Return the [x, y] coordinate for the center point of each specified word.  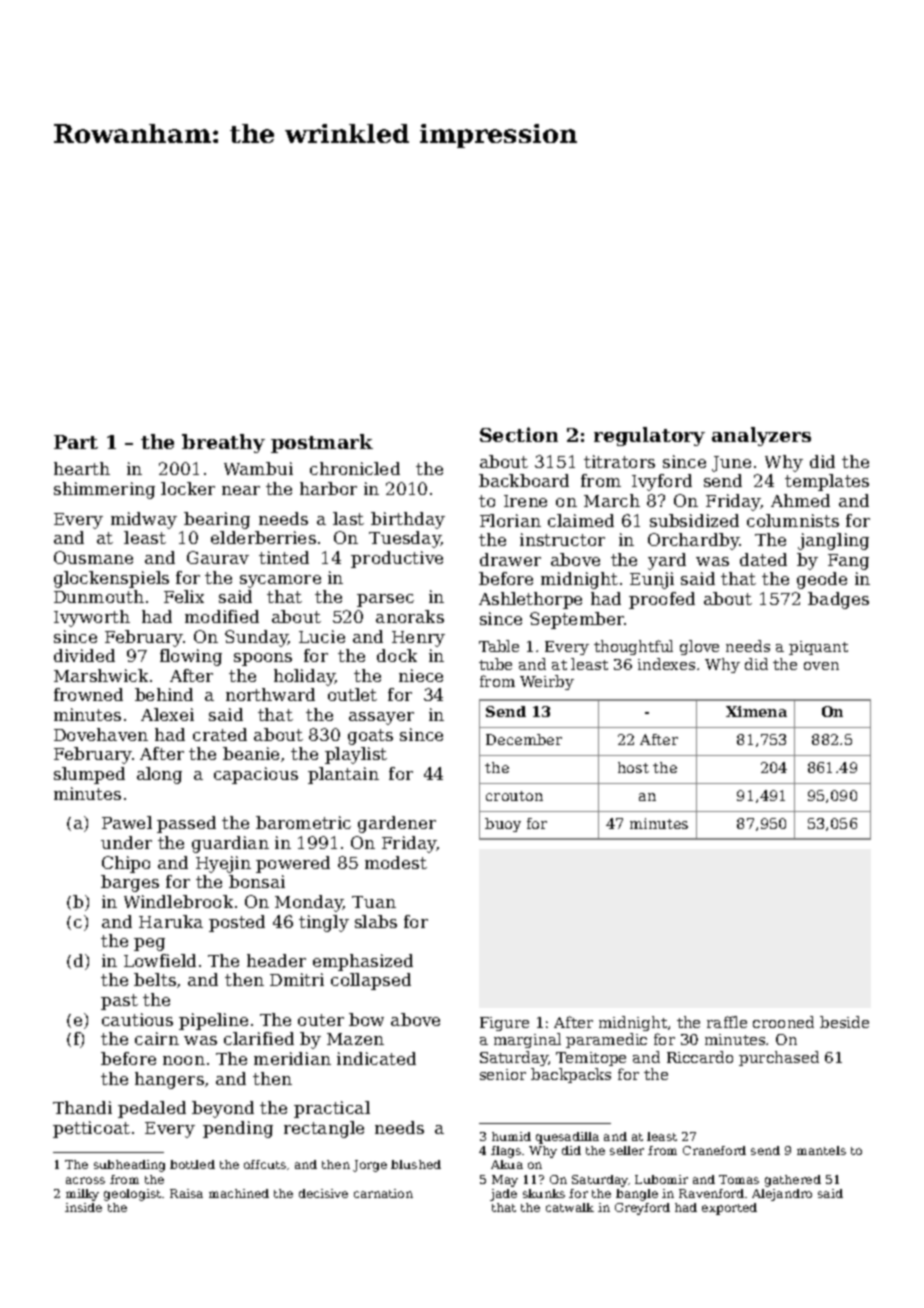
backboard [524, 480]
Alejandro [782, 1195]
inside [83, 1207]
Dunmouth [99, 596]
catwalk [570, 1207]
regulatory [649, 436]
